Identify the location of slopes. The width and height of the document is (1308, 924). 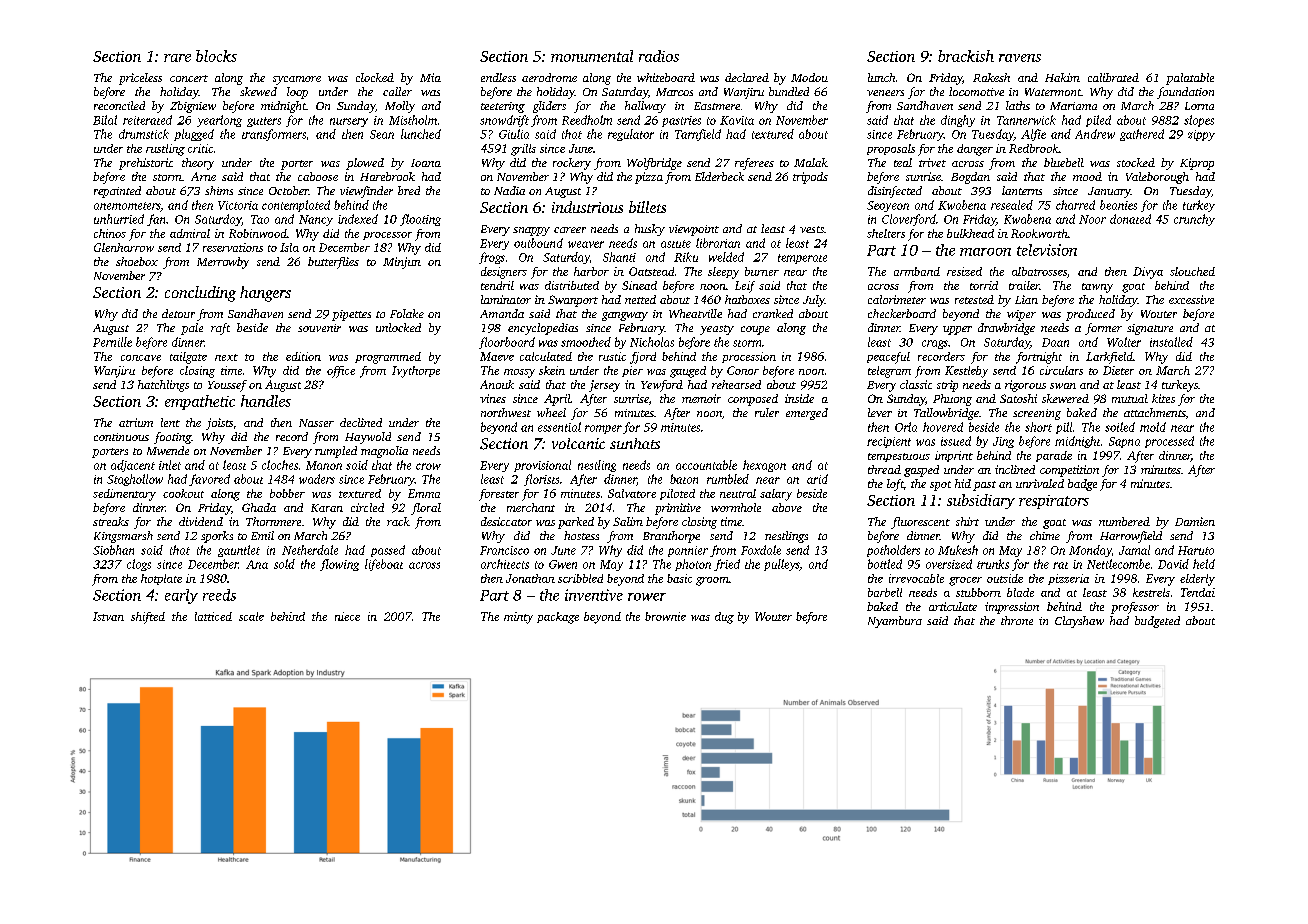
(1199, 121).
